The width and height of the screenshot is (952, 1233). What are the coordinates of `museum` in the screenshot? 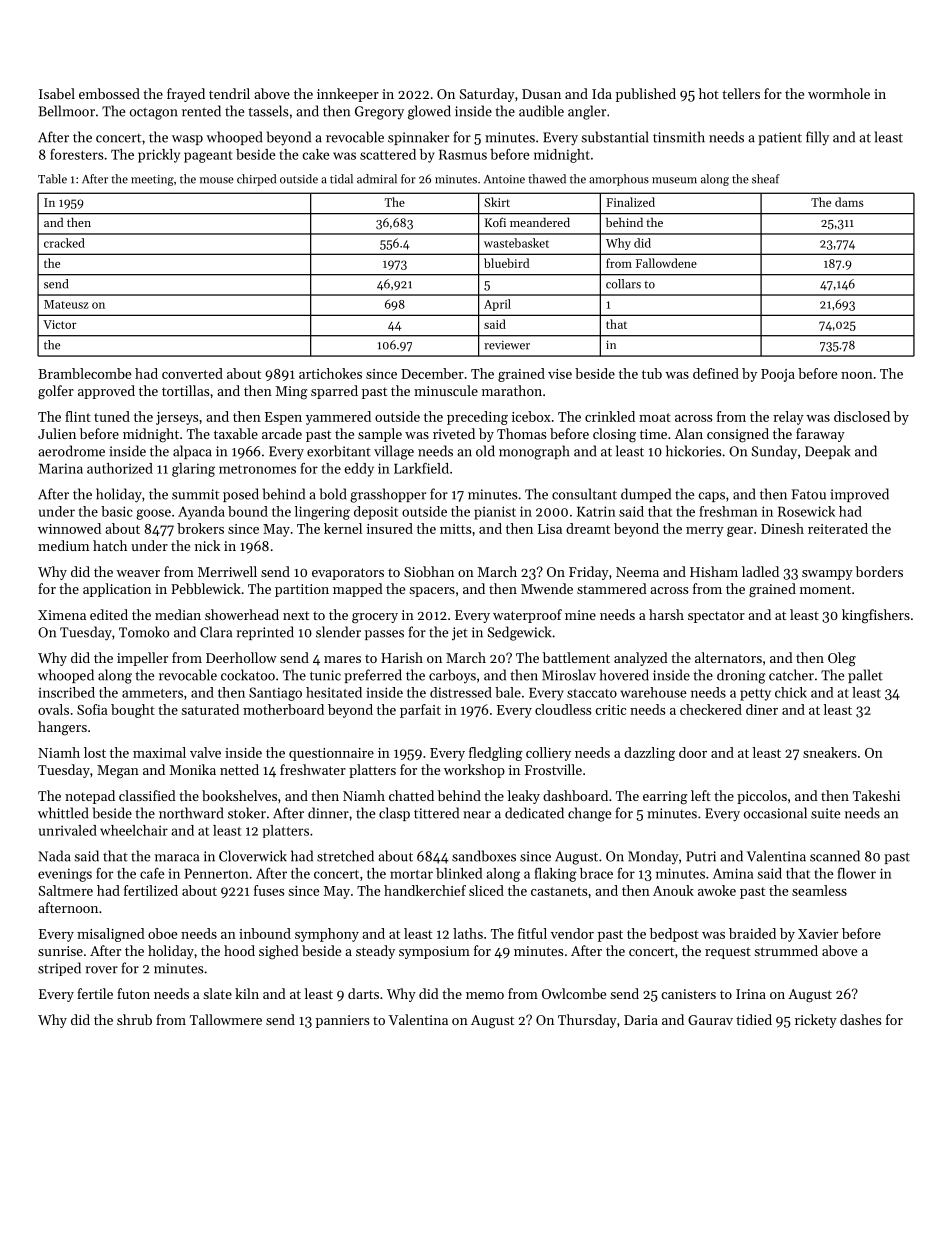 It's located at (674, 180).
